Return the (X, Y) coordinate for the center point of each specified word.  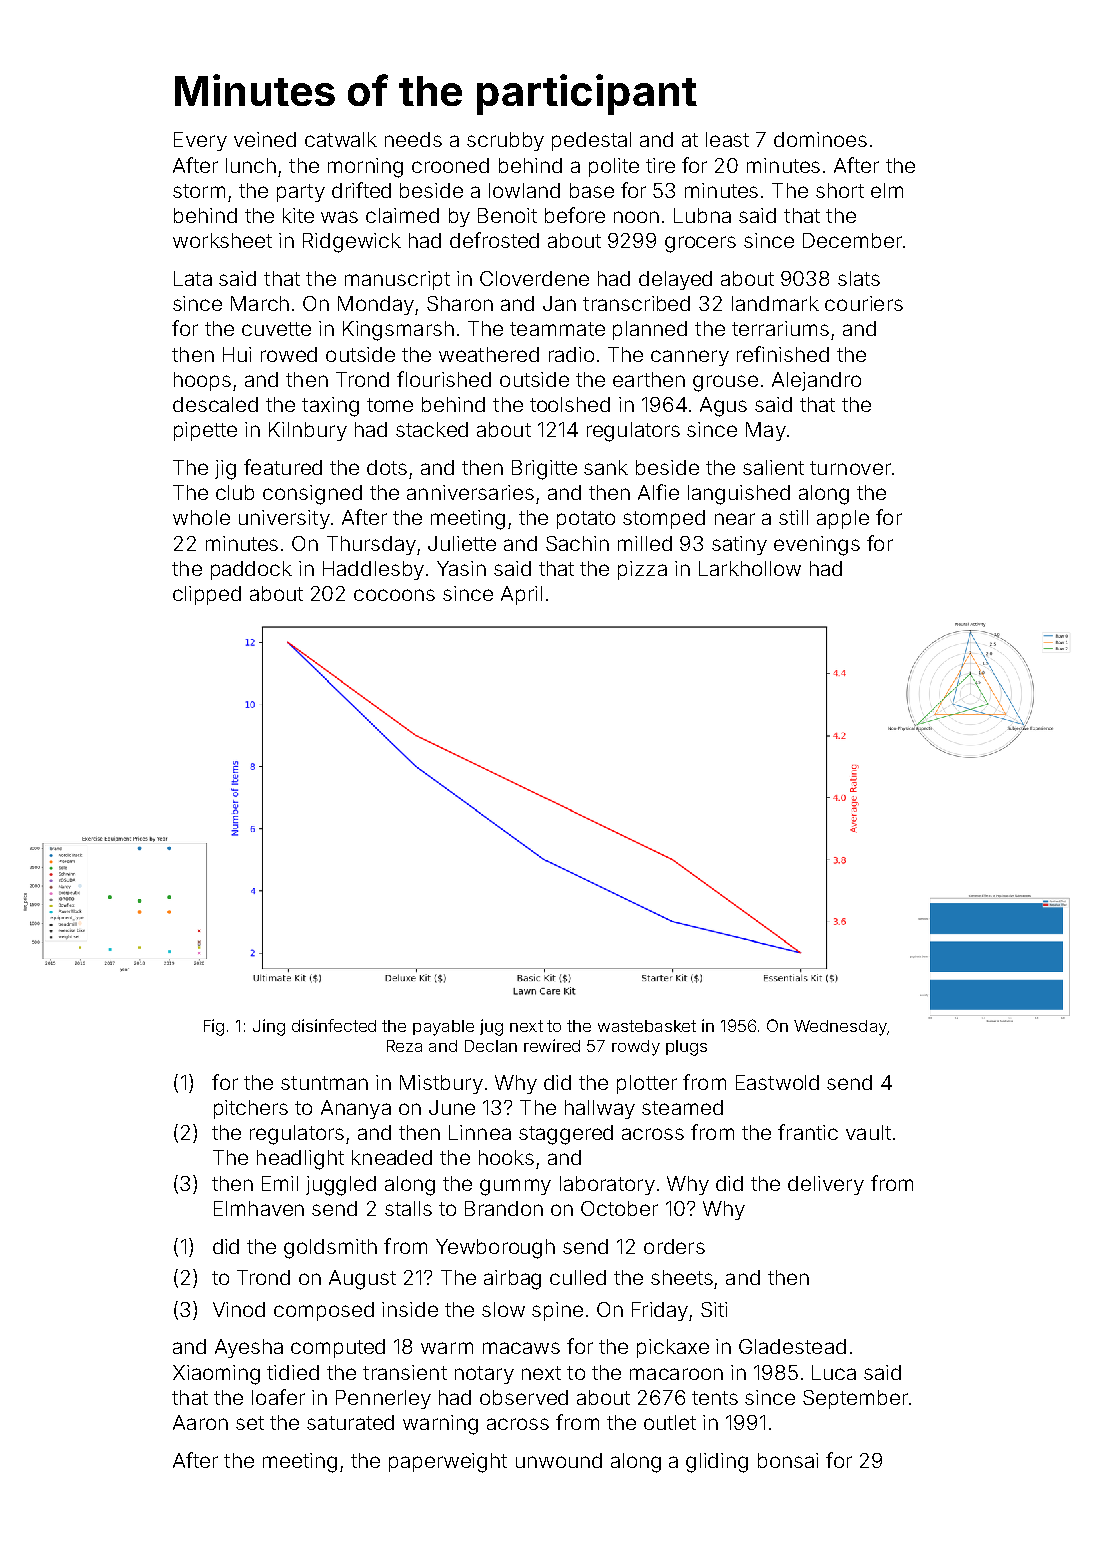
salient (773, 467)
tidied (293, 1372)
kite (298, 215)
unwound (559, 1460)
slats (859, 278)
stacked (432, 429)
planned (650, 330)
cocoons (394, 595)
